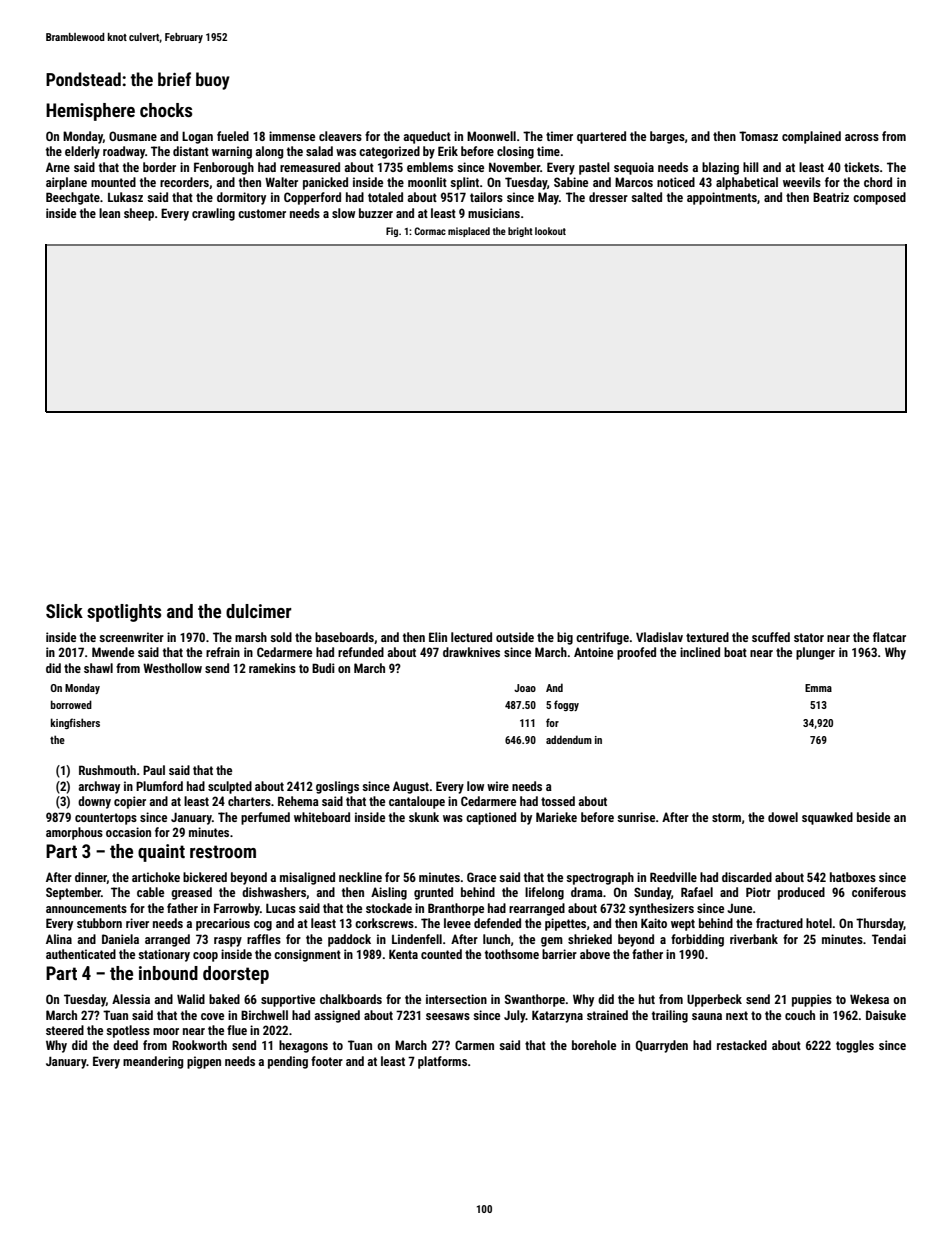  I want to click on scuffed, so click(771, 637).
